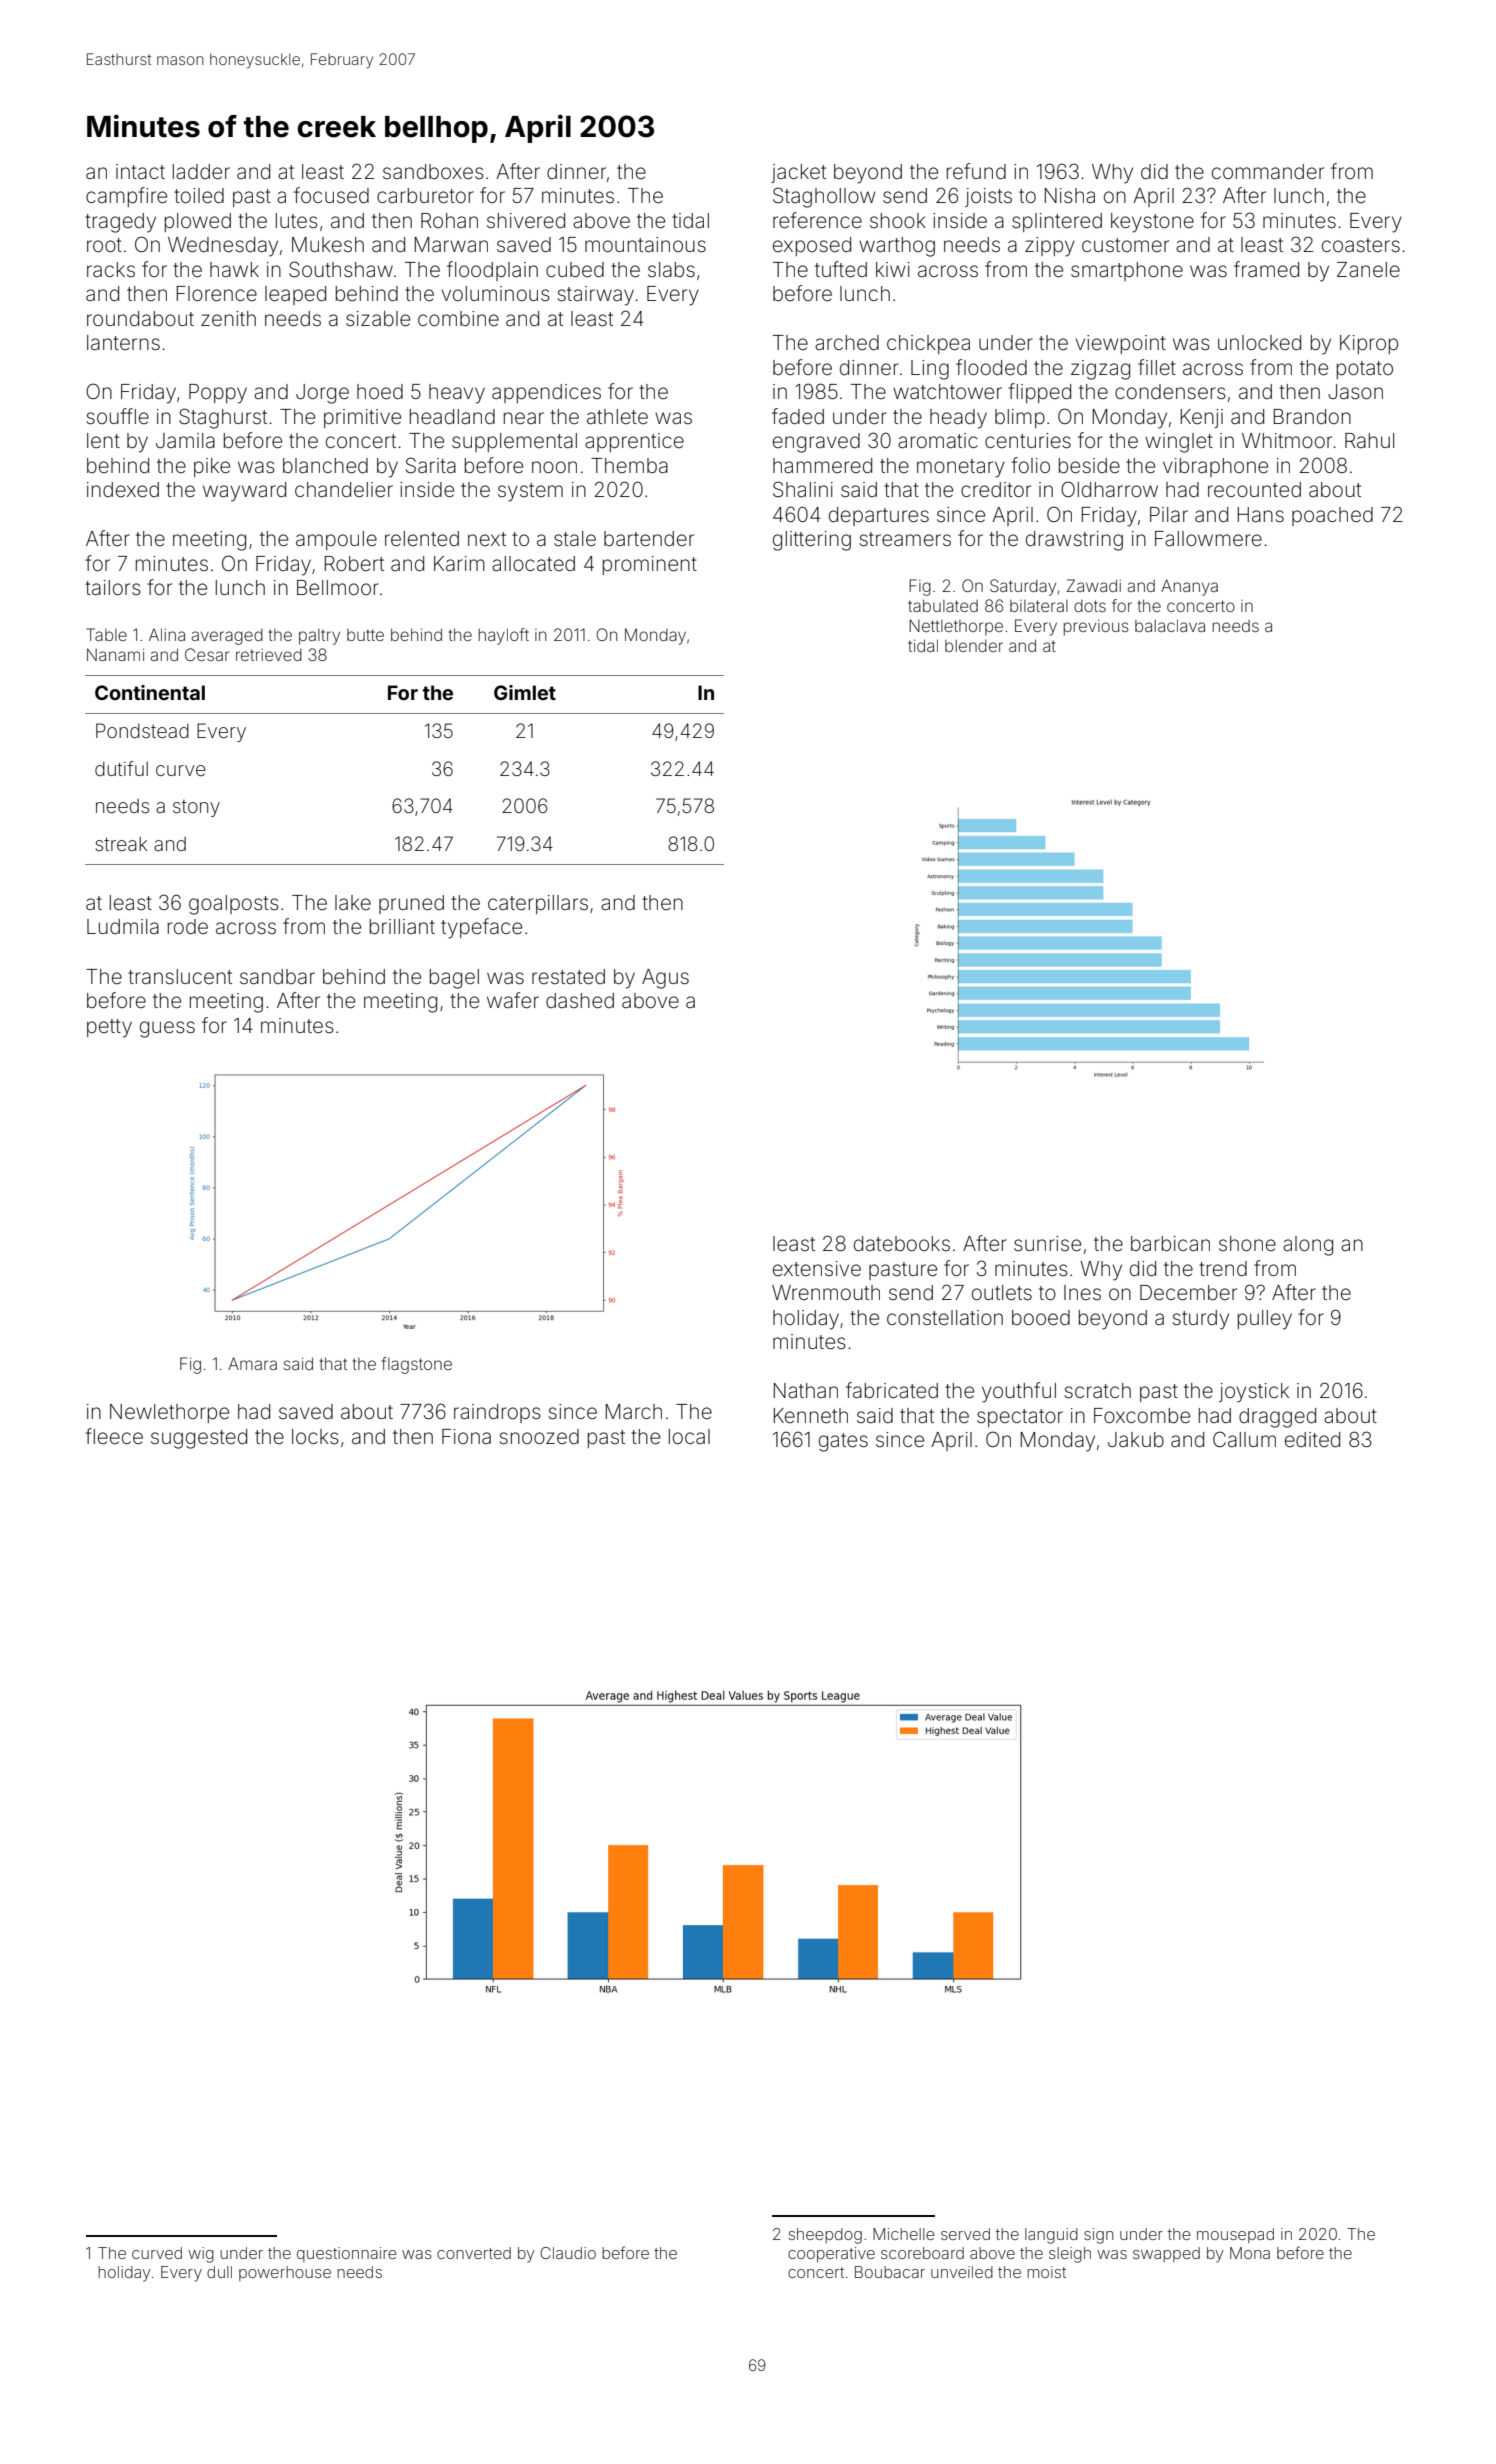 This image has width=1496, height=2464. What do you see at coordinates (645, 245) in the image?
I see `mountainous` at bounding box center [645, 245].
